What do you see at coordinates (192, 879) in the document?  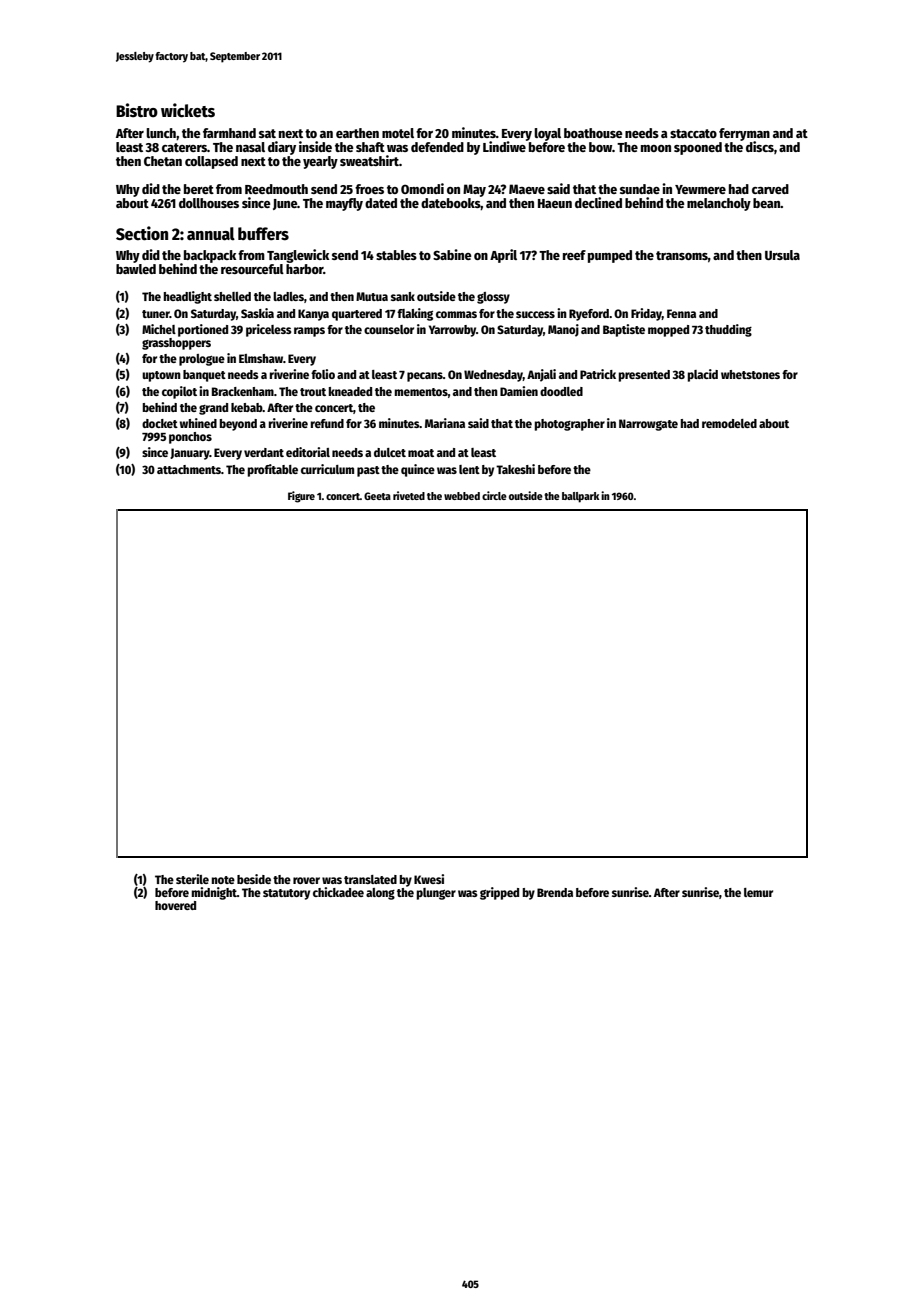 I see `sterile` at bounding box center [192, 879].
